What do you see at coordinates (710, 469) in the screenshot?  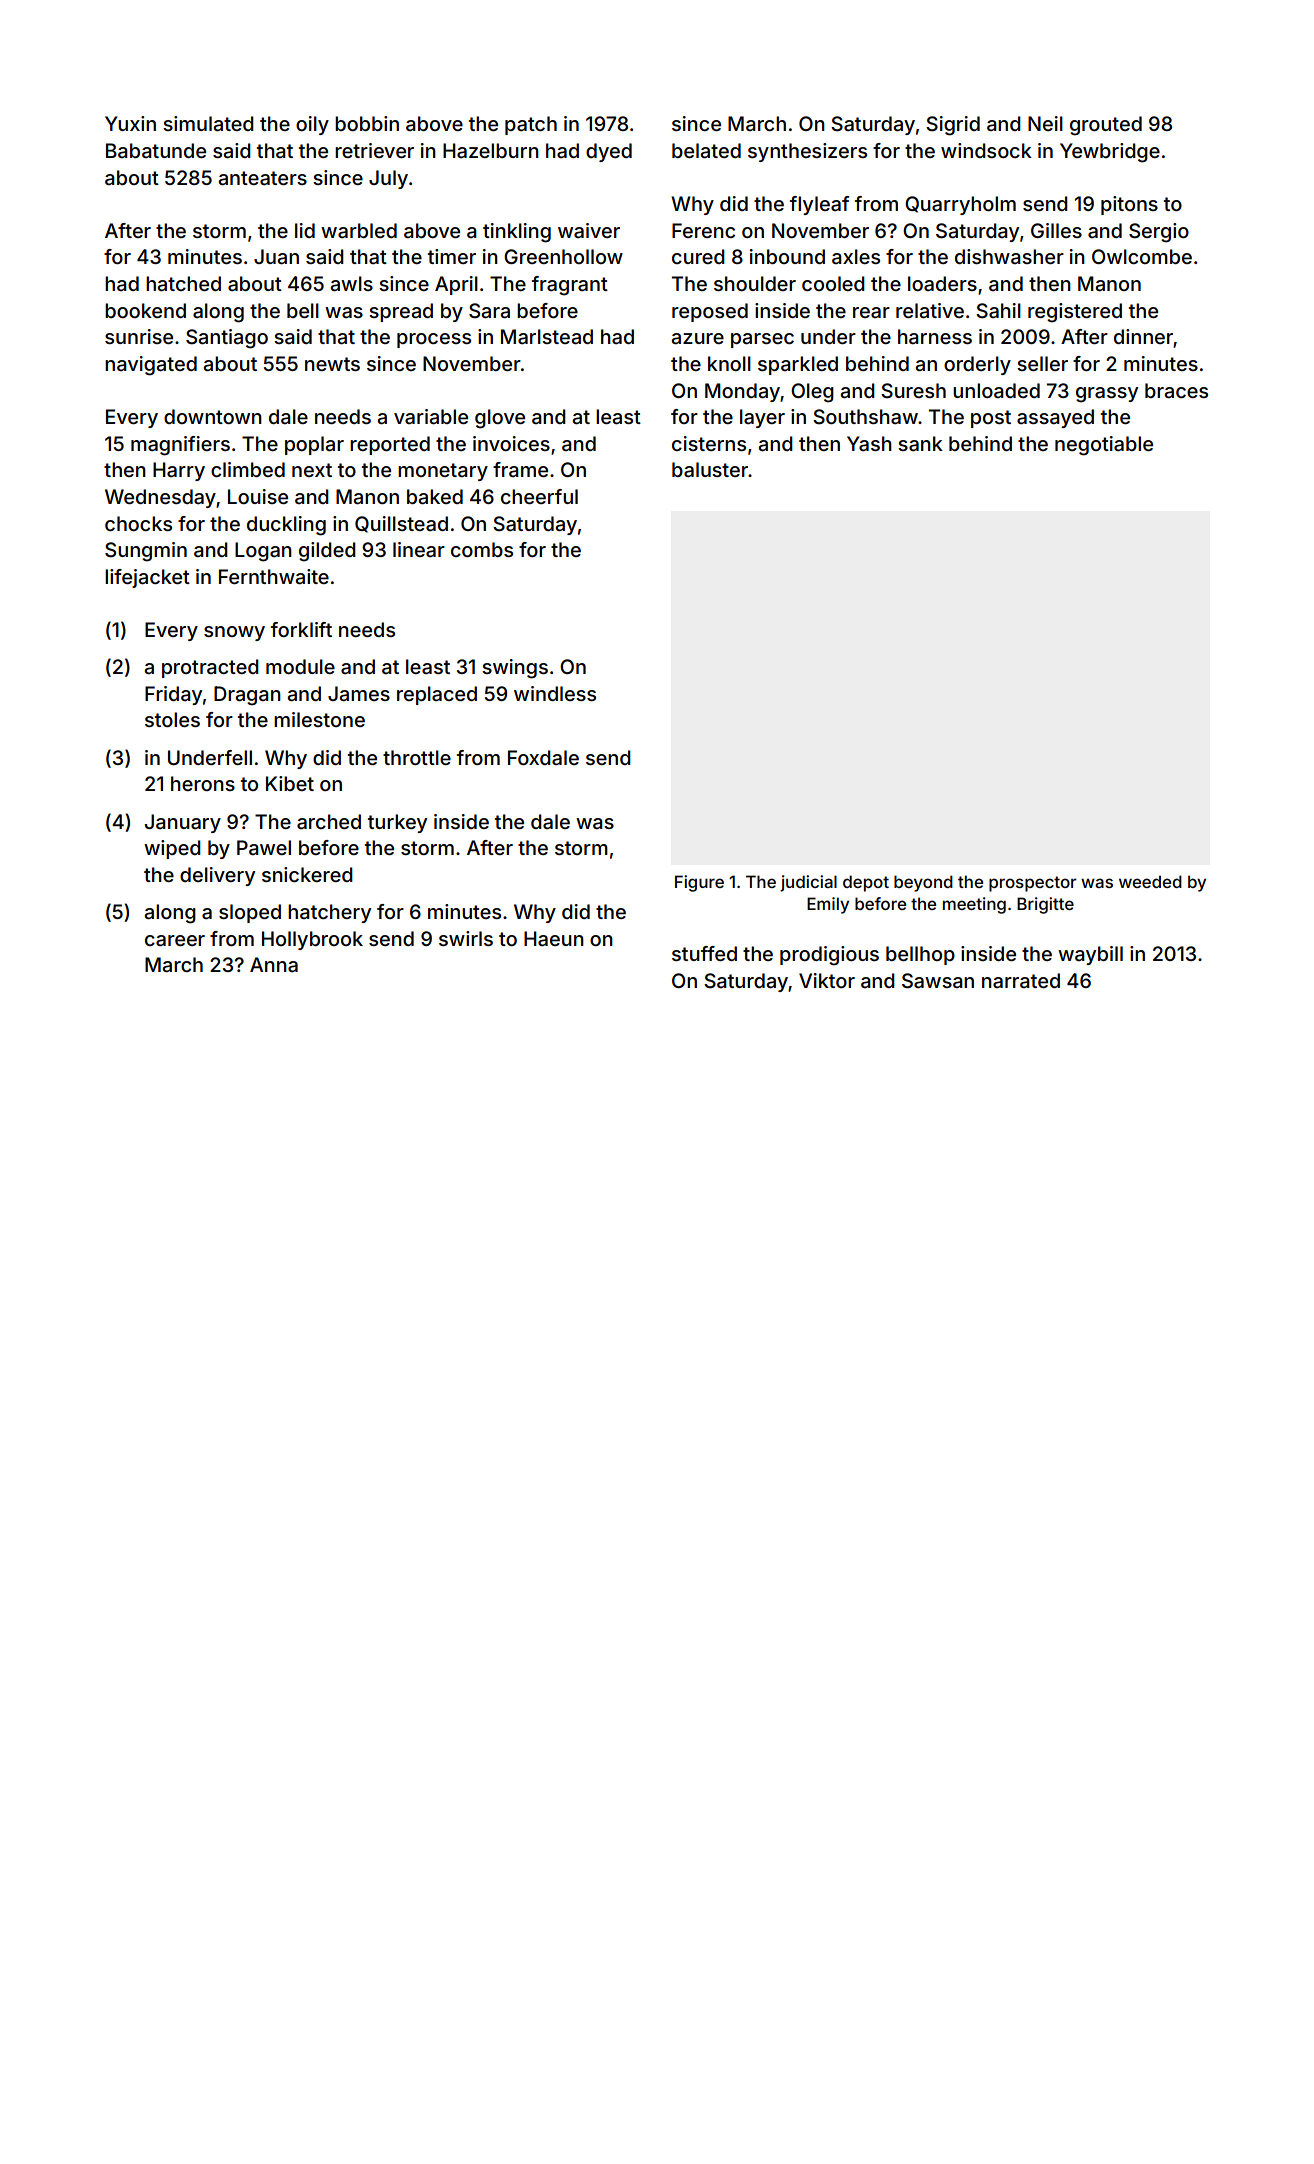 I see `baluster` at bounding box center [710, 469].
